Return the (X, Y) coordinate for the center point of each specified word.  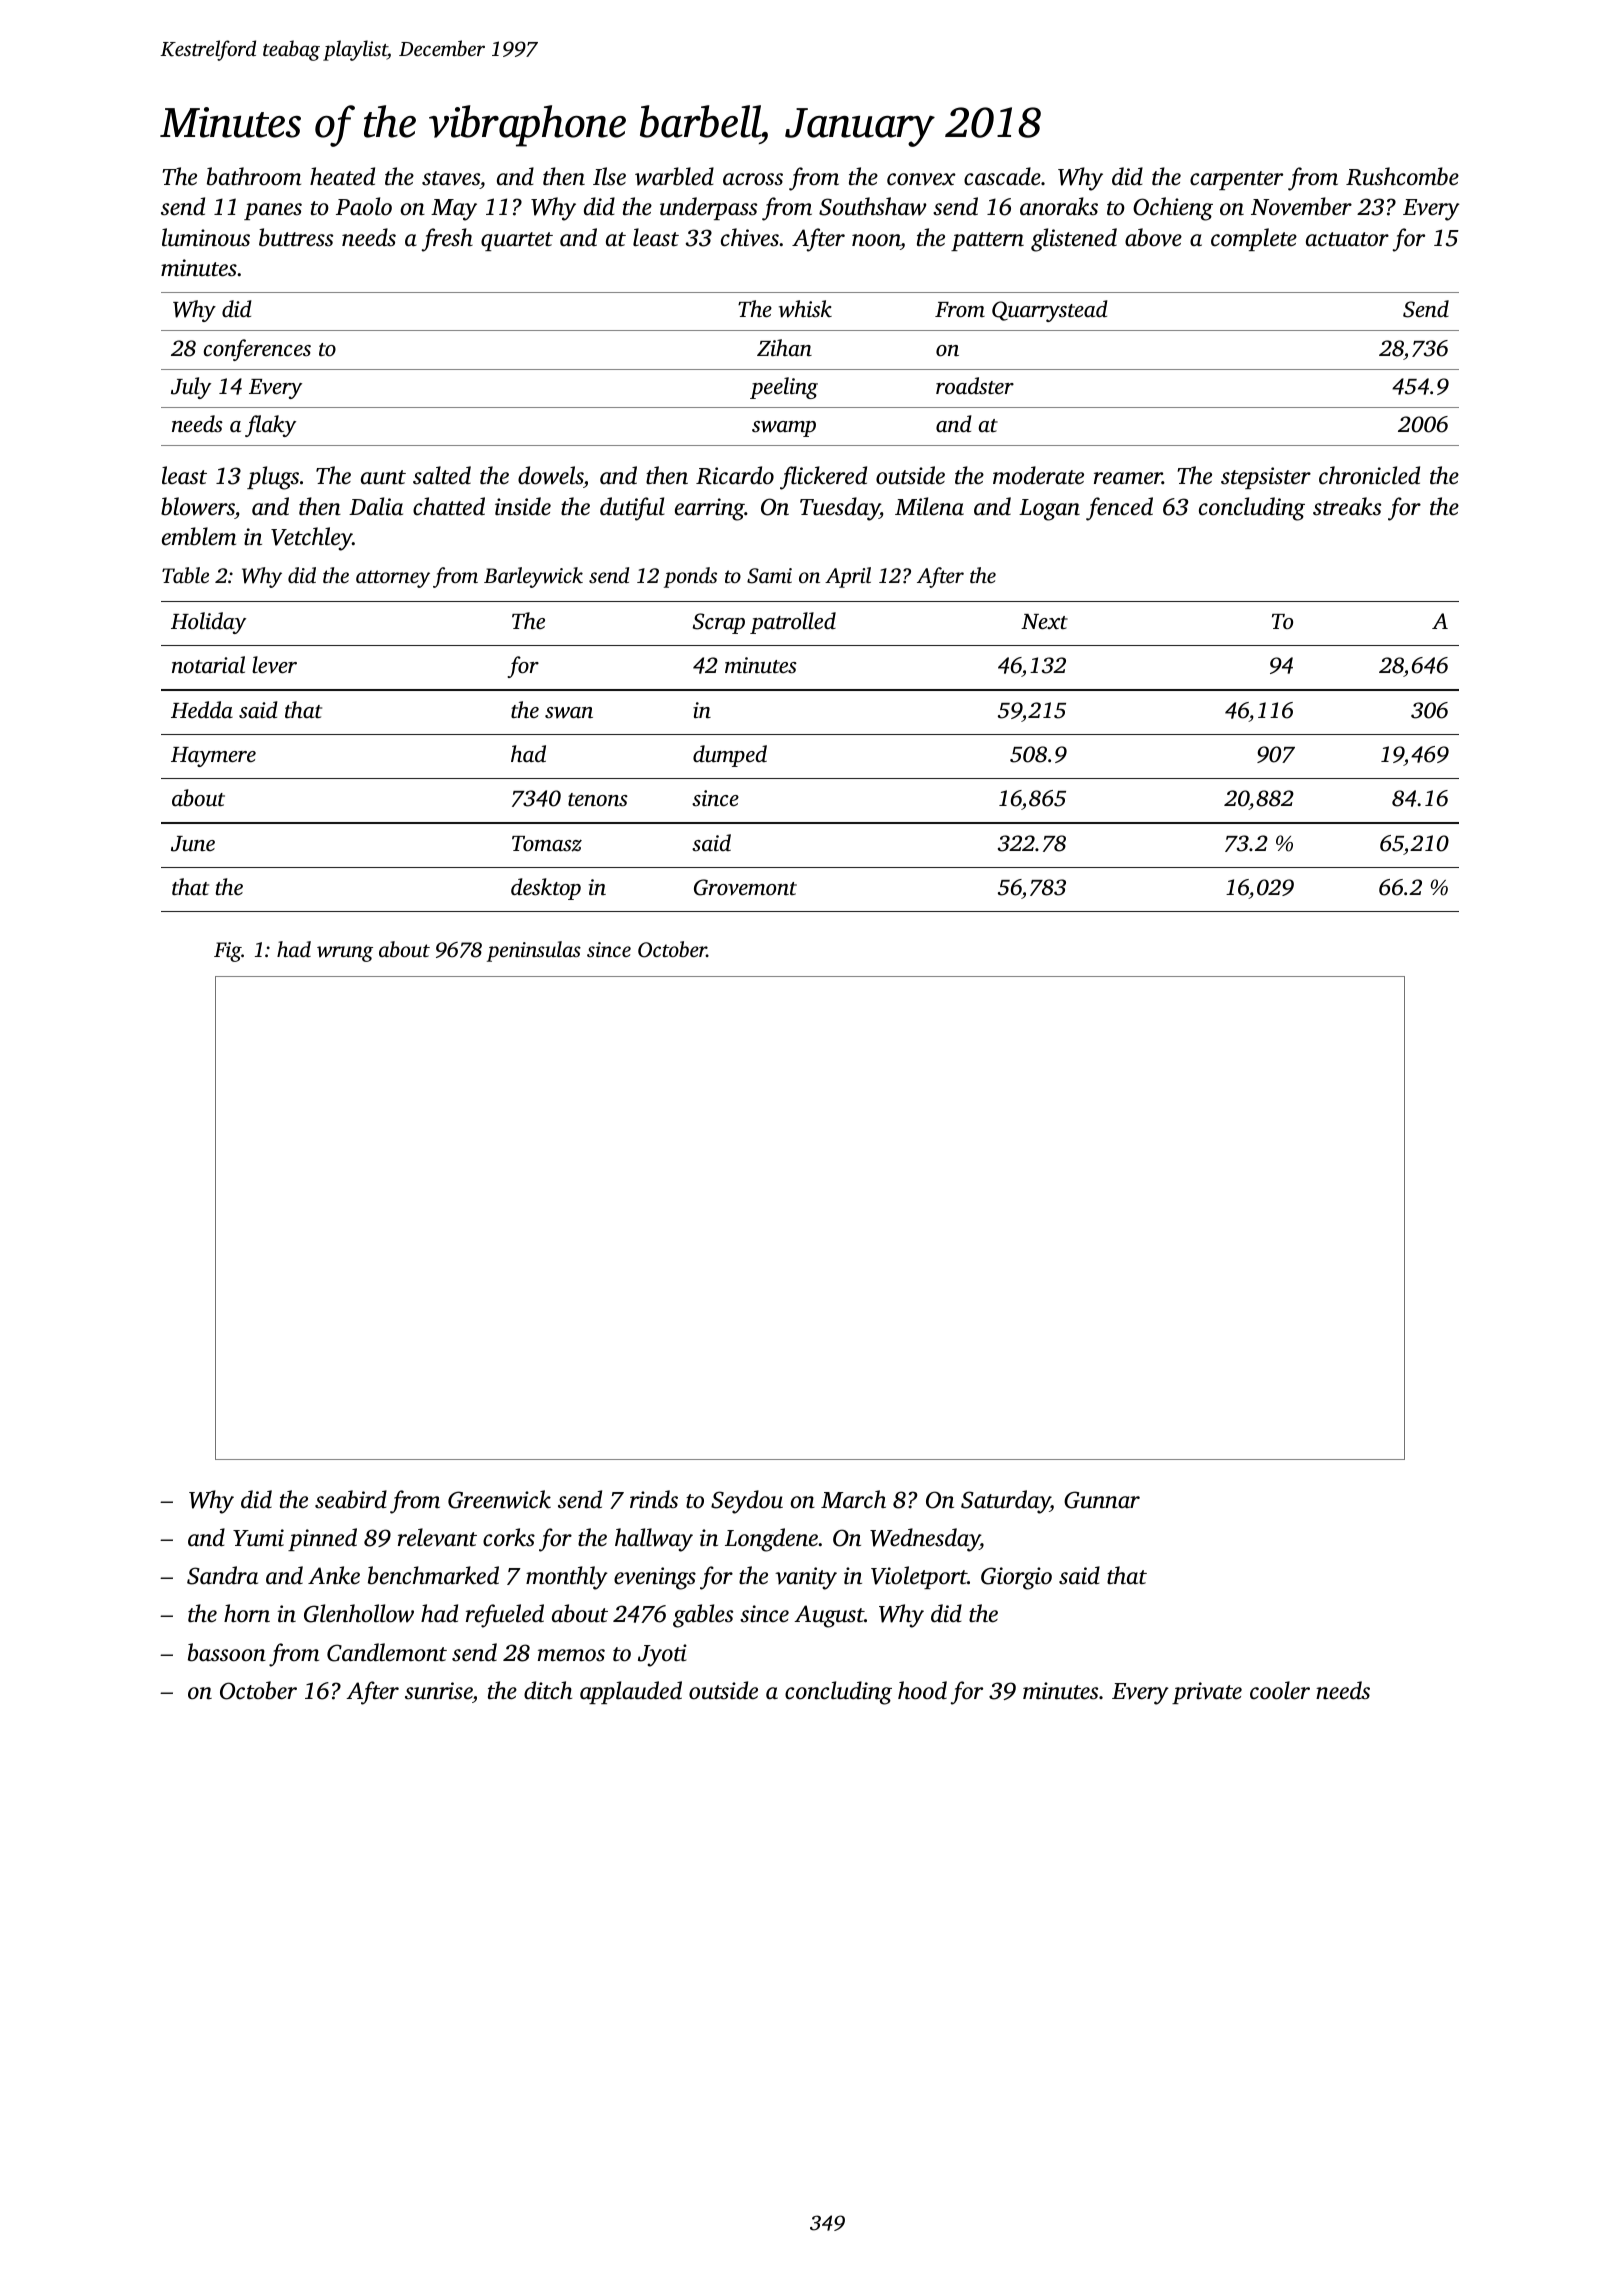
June (193, 844)
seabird (351, 1499)
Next (1044, 622)
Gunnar (1102, 1500)
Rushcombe (1402, 176)
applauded (631, 1692)
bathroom (254, 176)
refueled (505, 1616)
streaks (1347, 506)
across (753, 179)
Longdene (772, 1540)
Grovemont (745, 887)
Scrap (719, 623)
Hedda (202, 709)
